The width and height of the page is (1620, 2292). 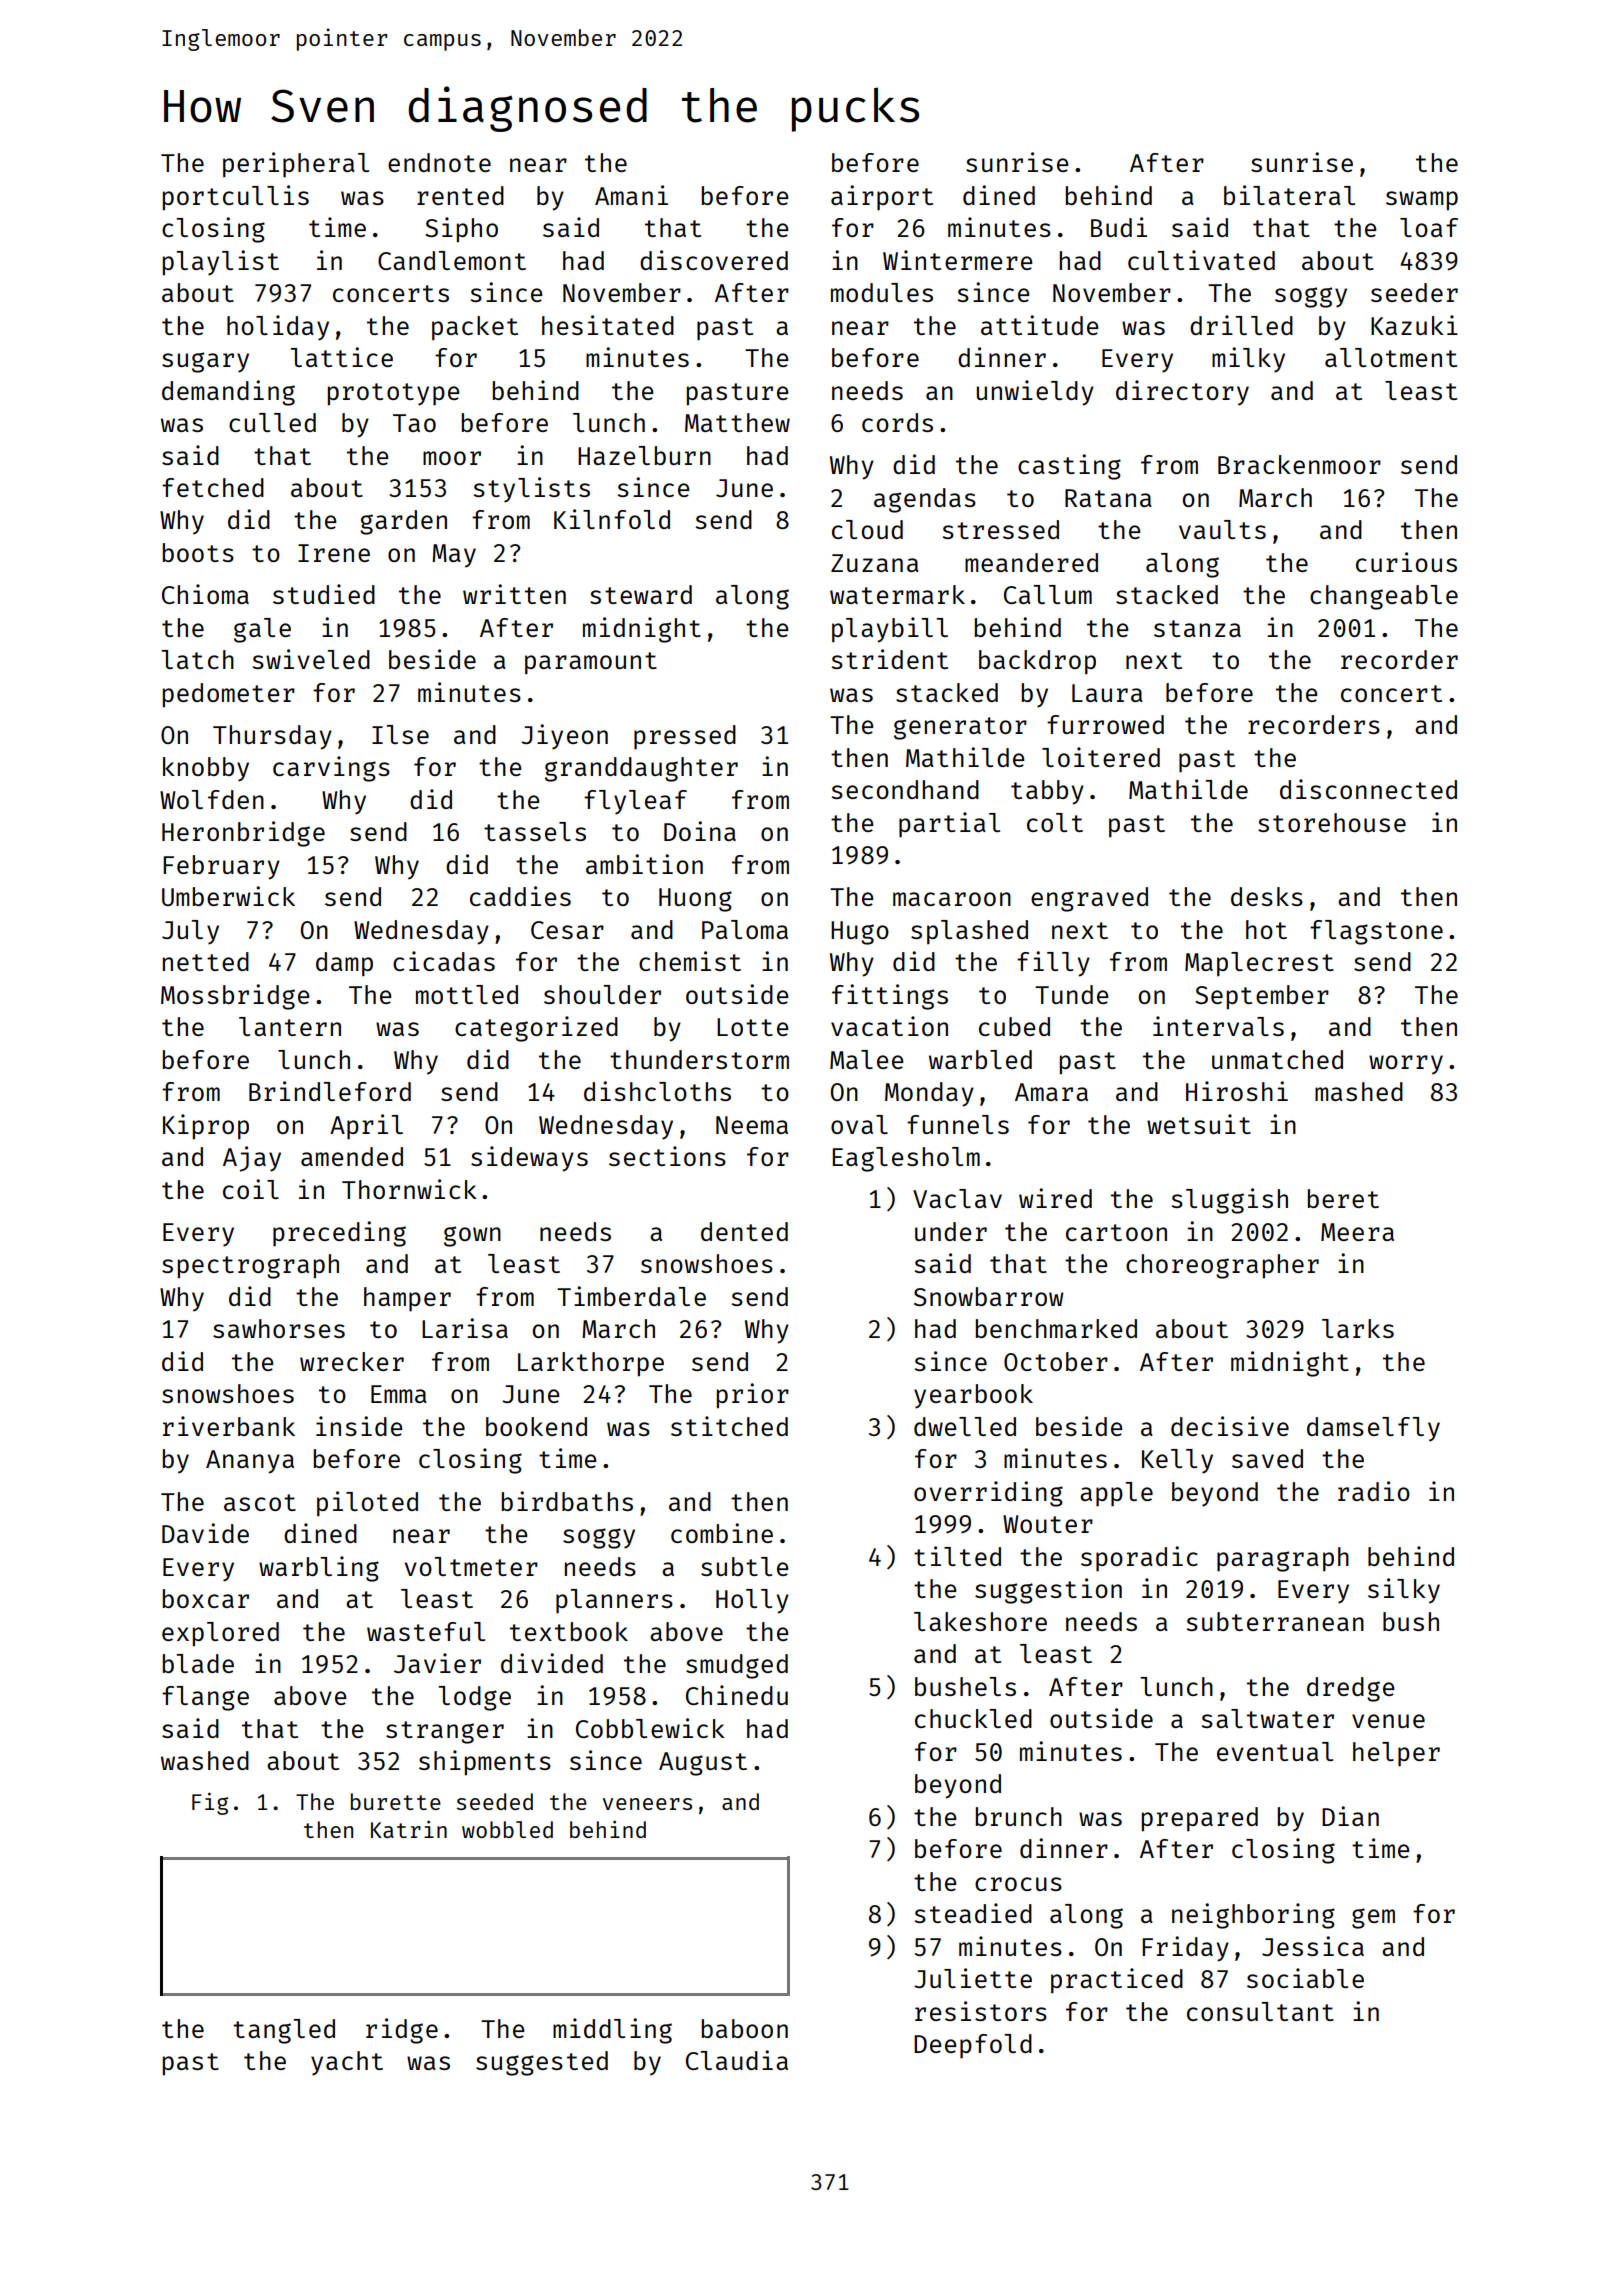 What do you see at coordinates (236, 198) in the page?
I see `portcullis` at bounding box center [236, 198].
